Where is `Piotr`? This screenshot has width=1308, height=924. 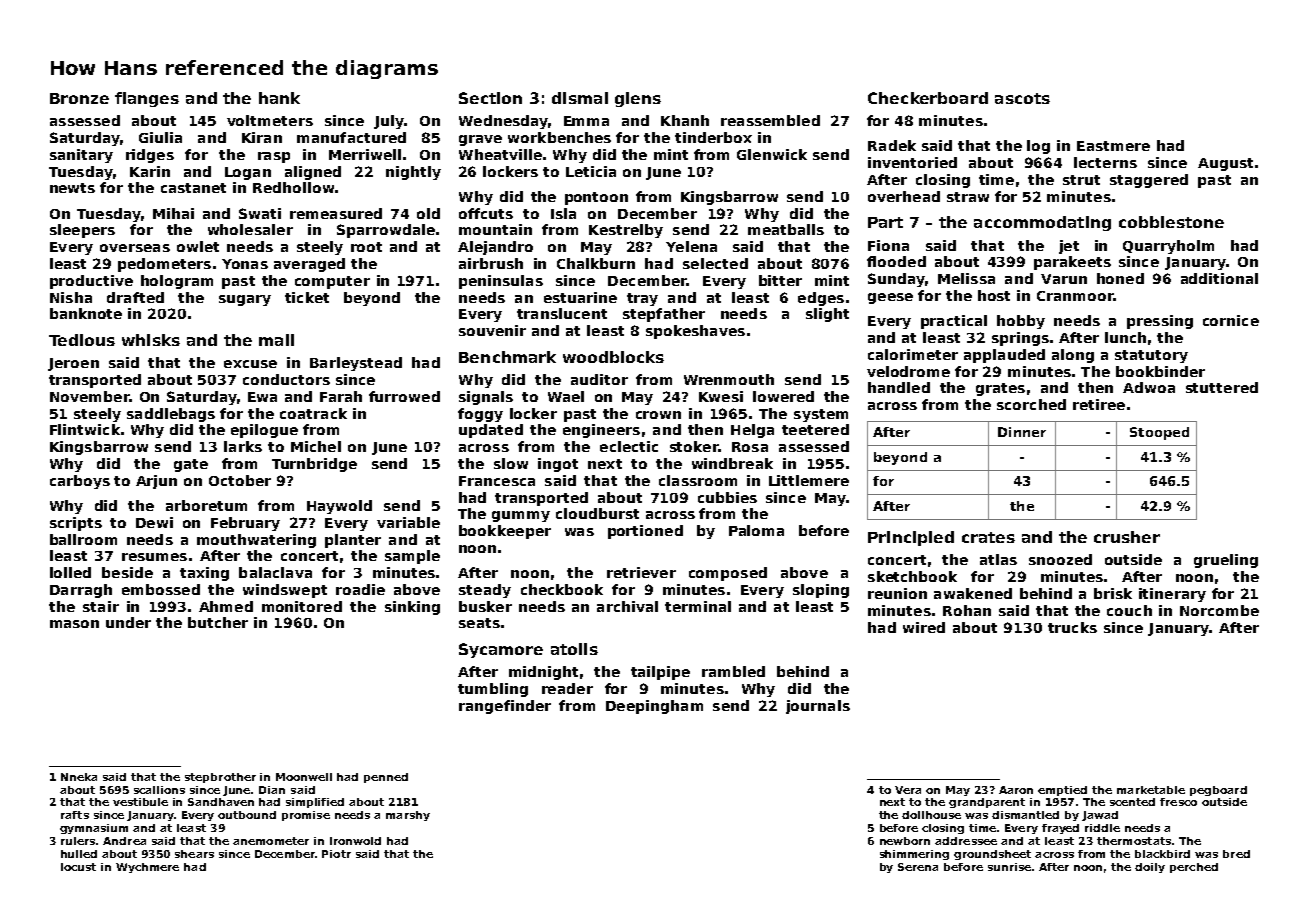
Piotr is located at coordinates (336, 854).
